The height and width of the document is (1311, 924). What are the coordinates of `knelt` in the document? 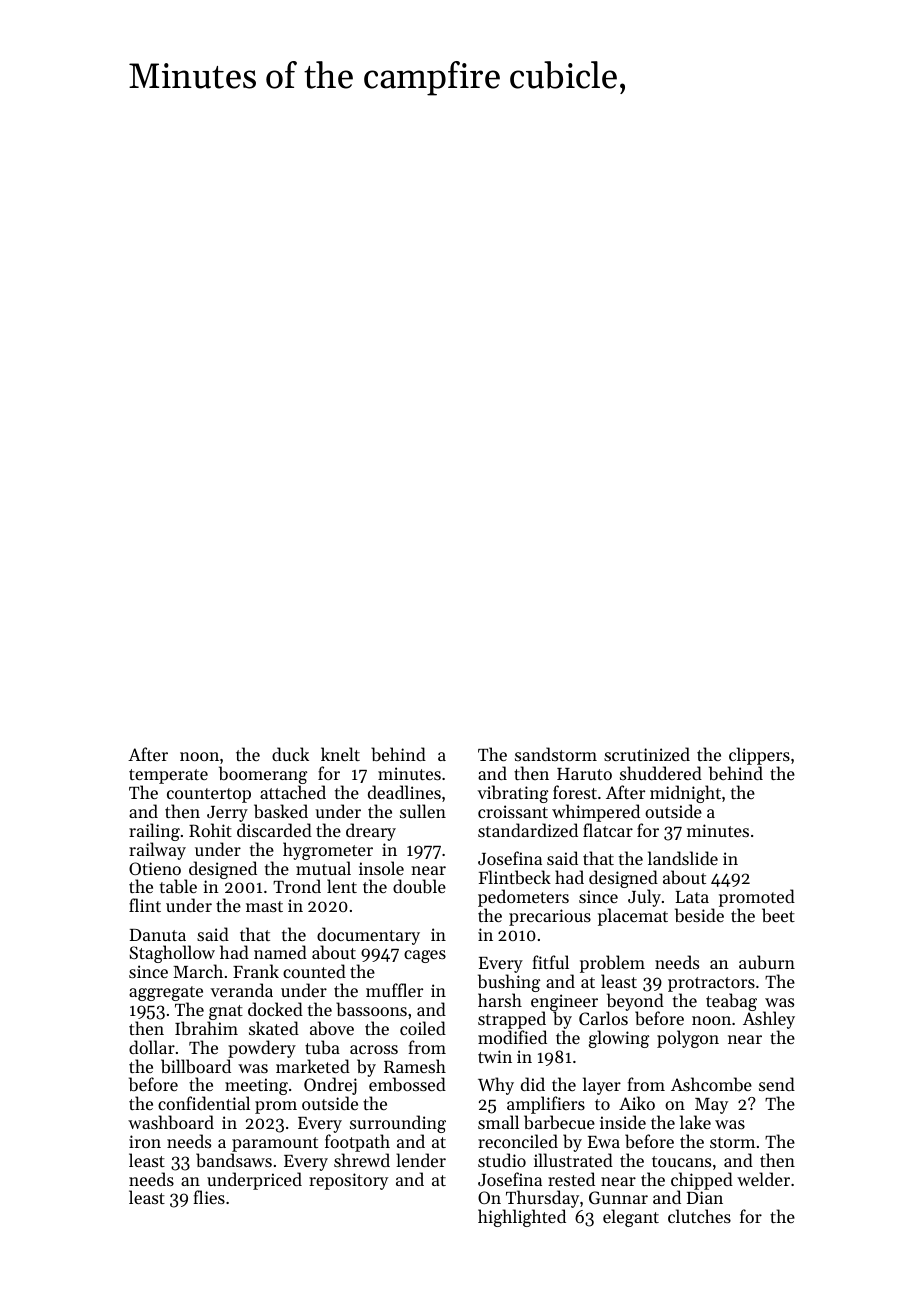 It's located at (340, 754).
